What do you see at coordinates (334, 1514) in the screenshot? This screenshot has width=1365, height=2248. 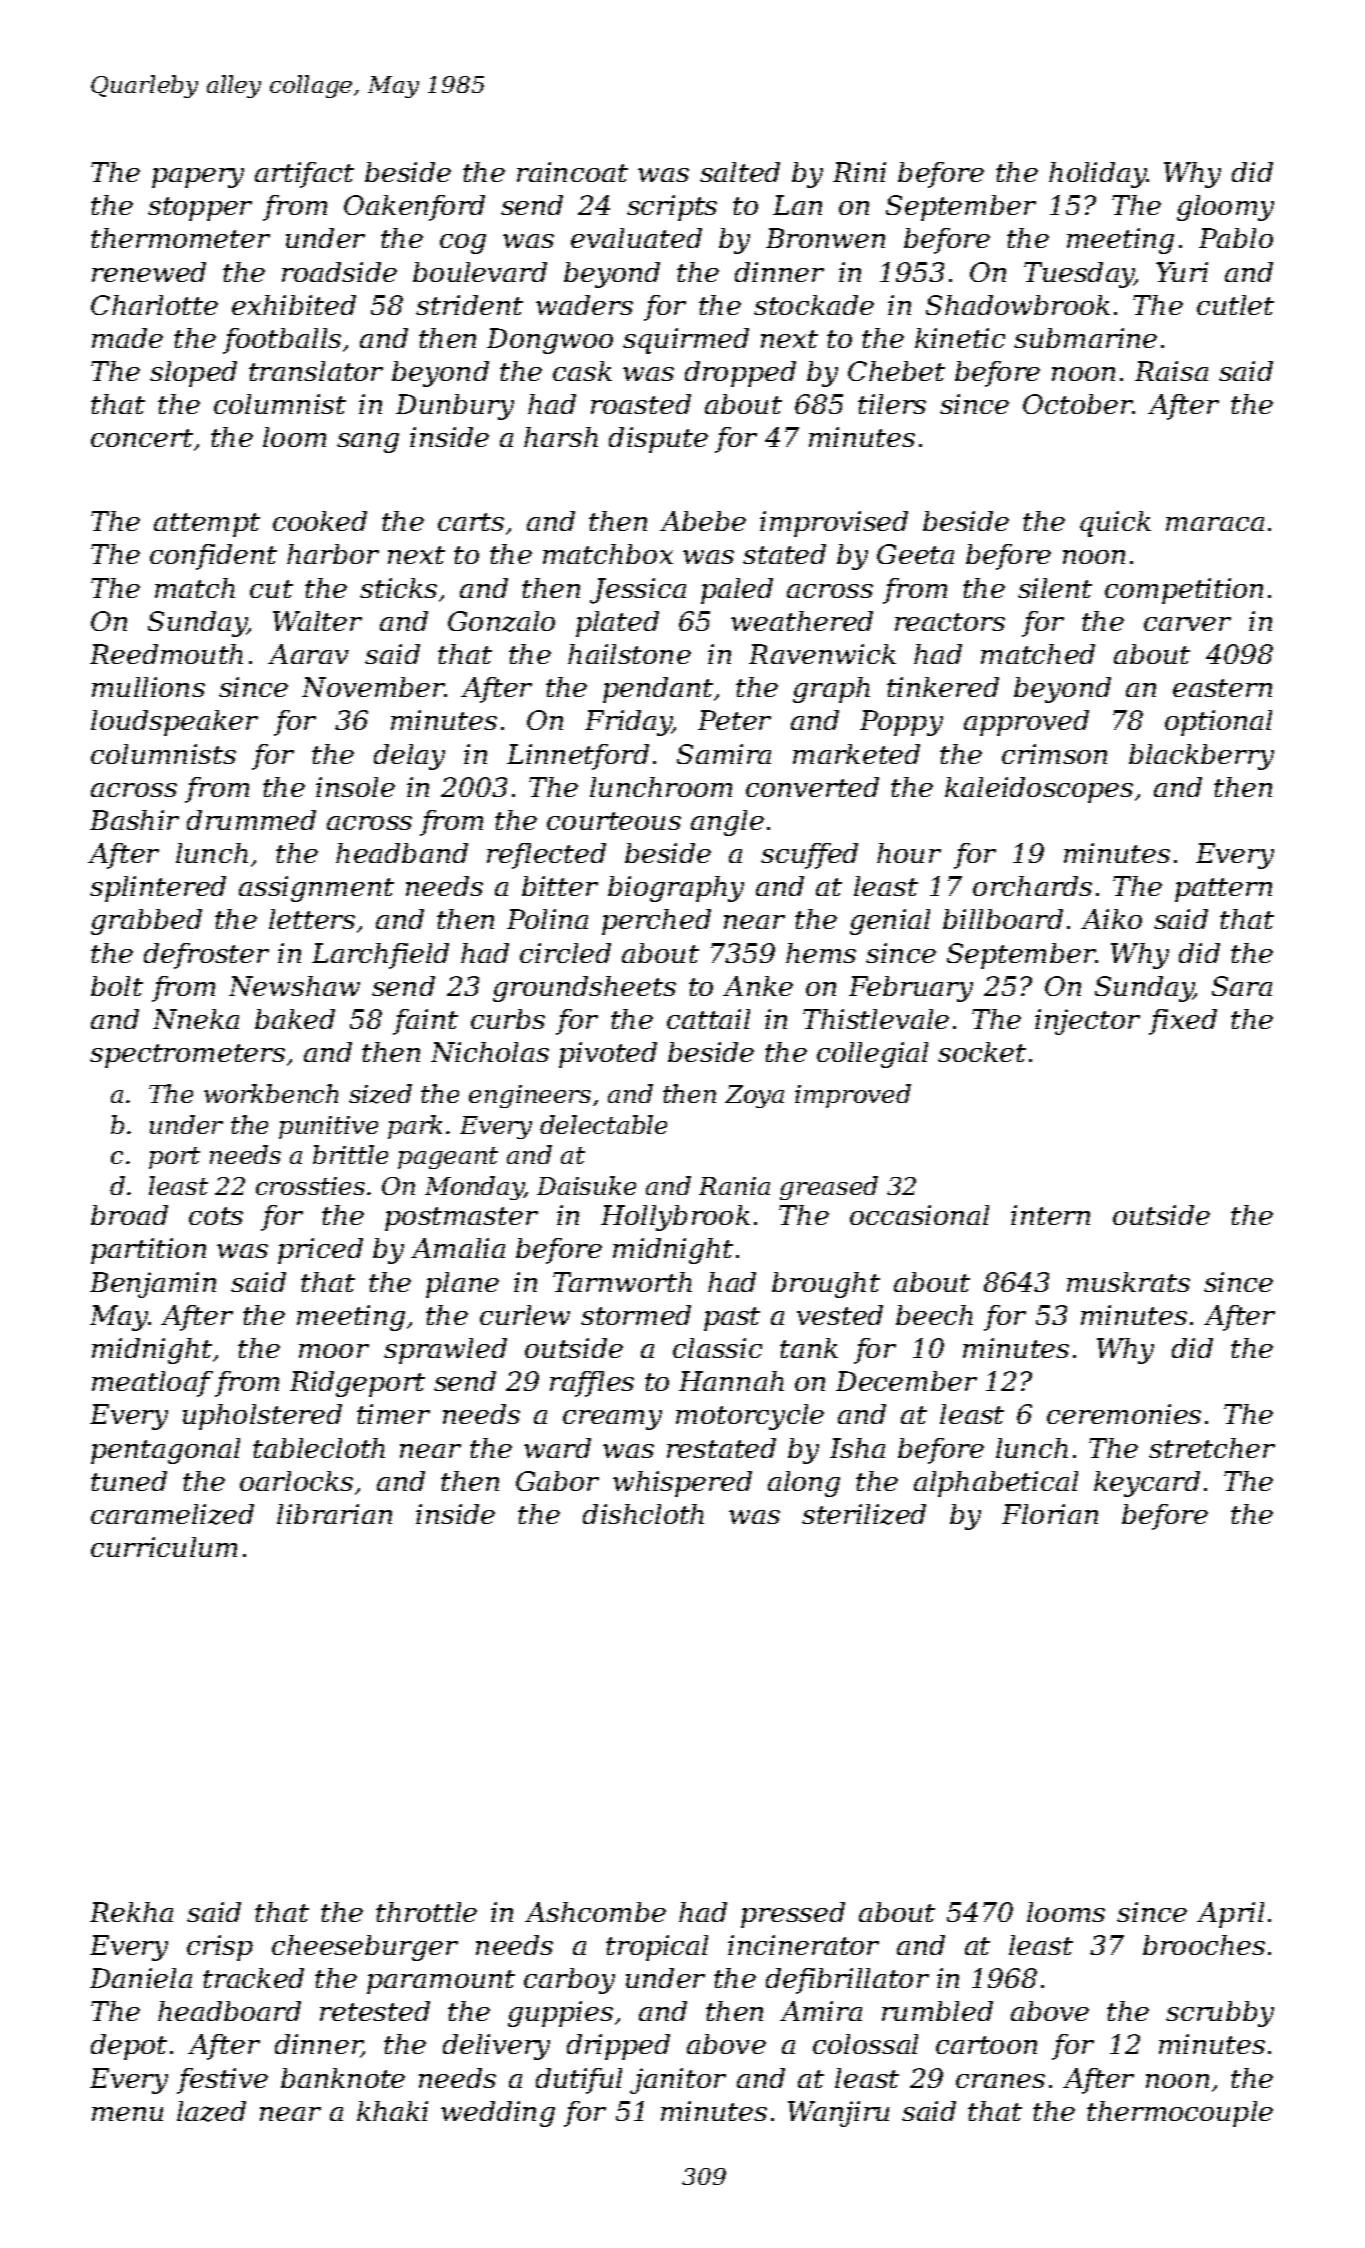 I see `librarian` at bounding box center [334, 1514].
